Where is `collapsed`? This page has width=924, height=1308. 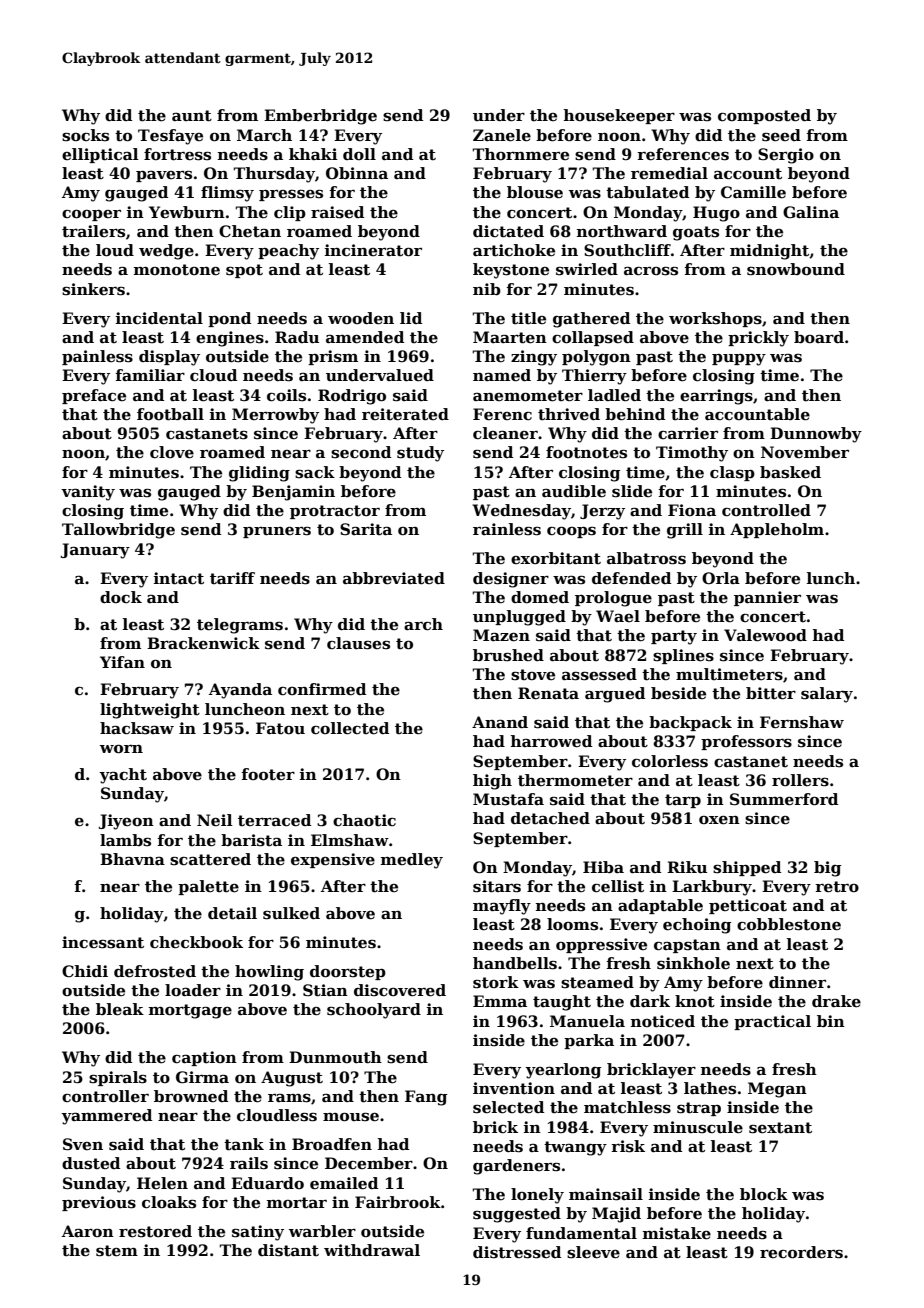
collapsed is located at coordinates (593, 338).
